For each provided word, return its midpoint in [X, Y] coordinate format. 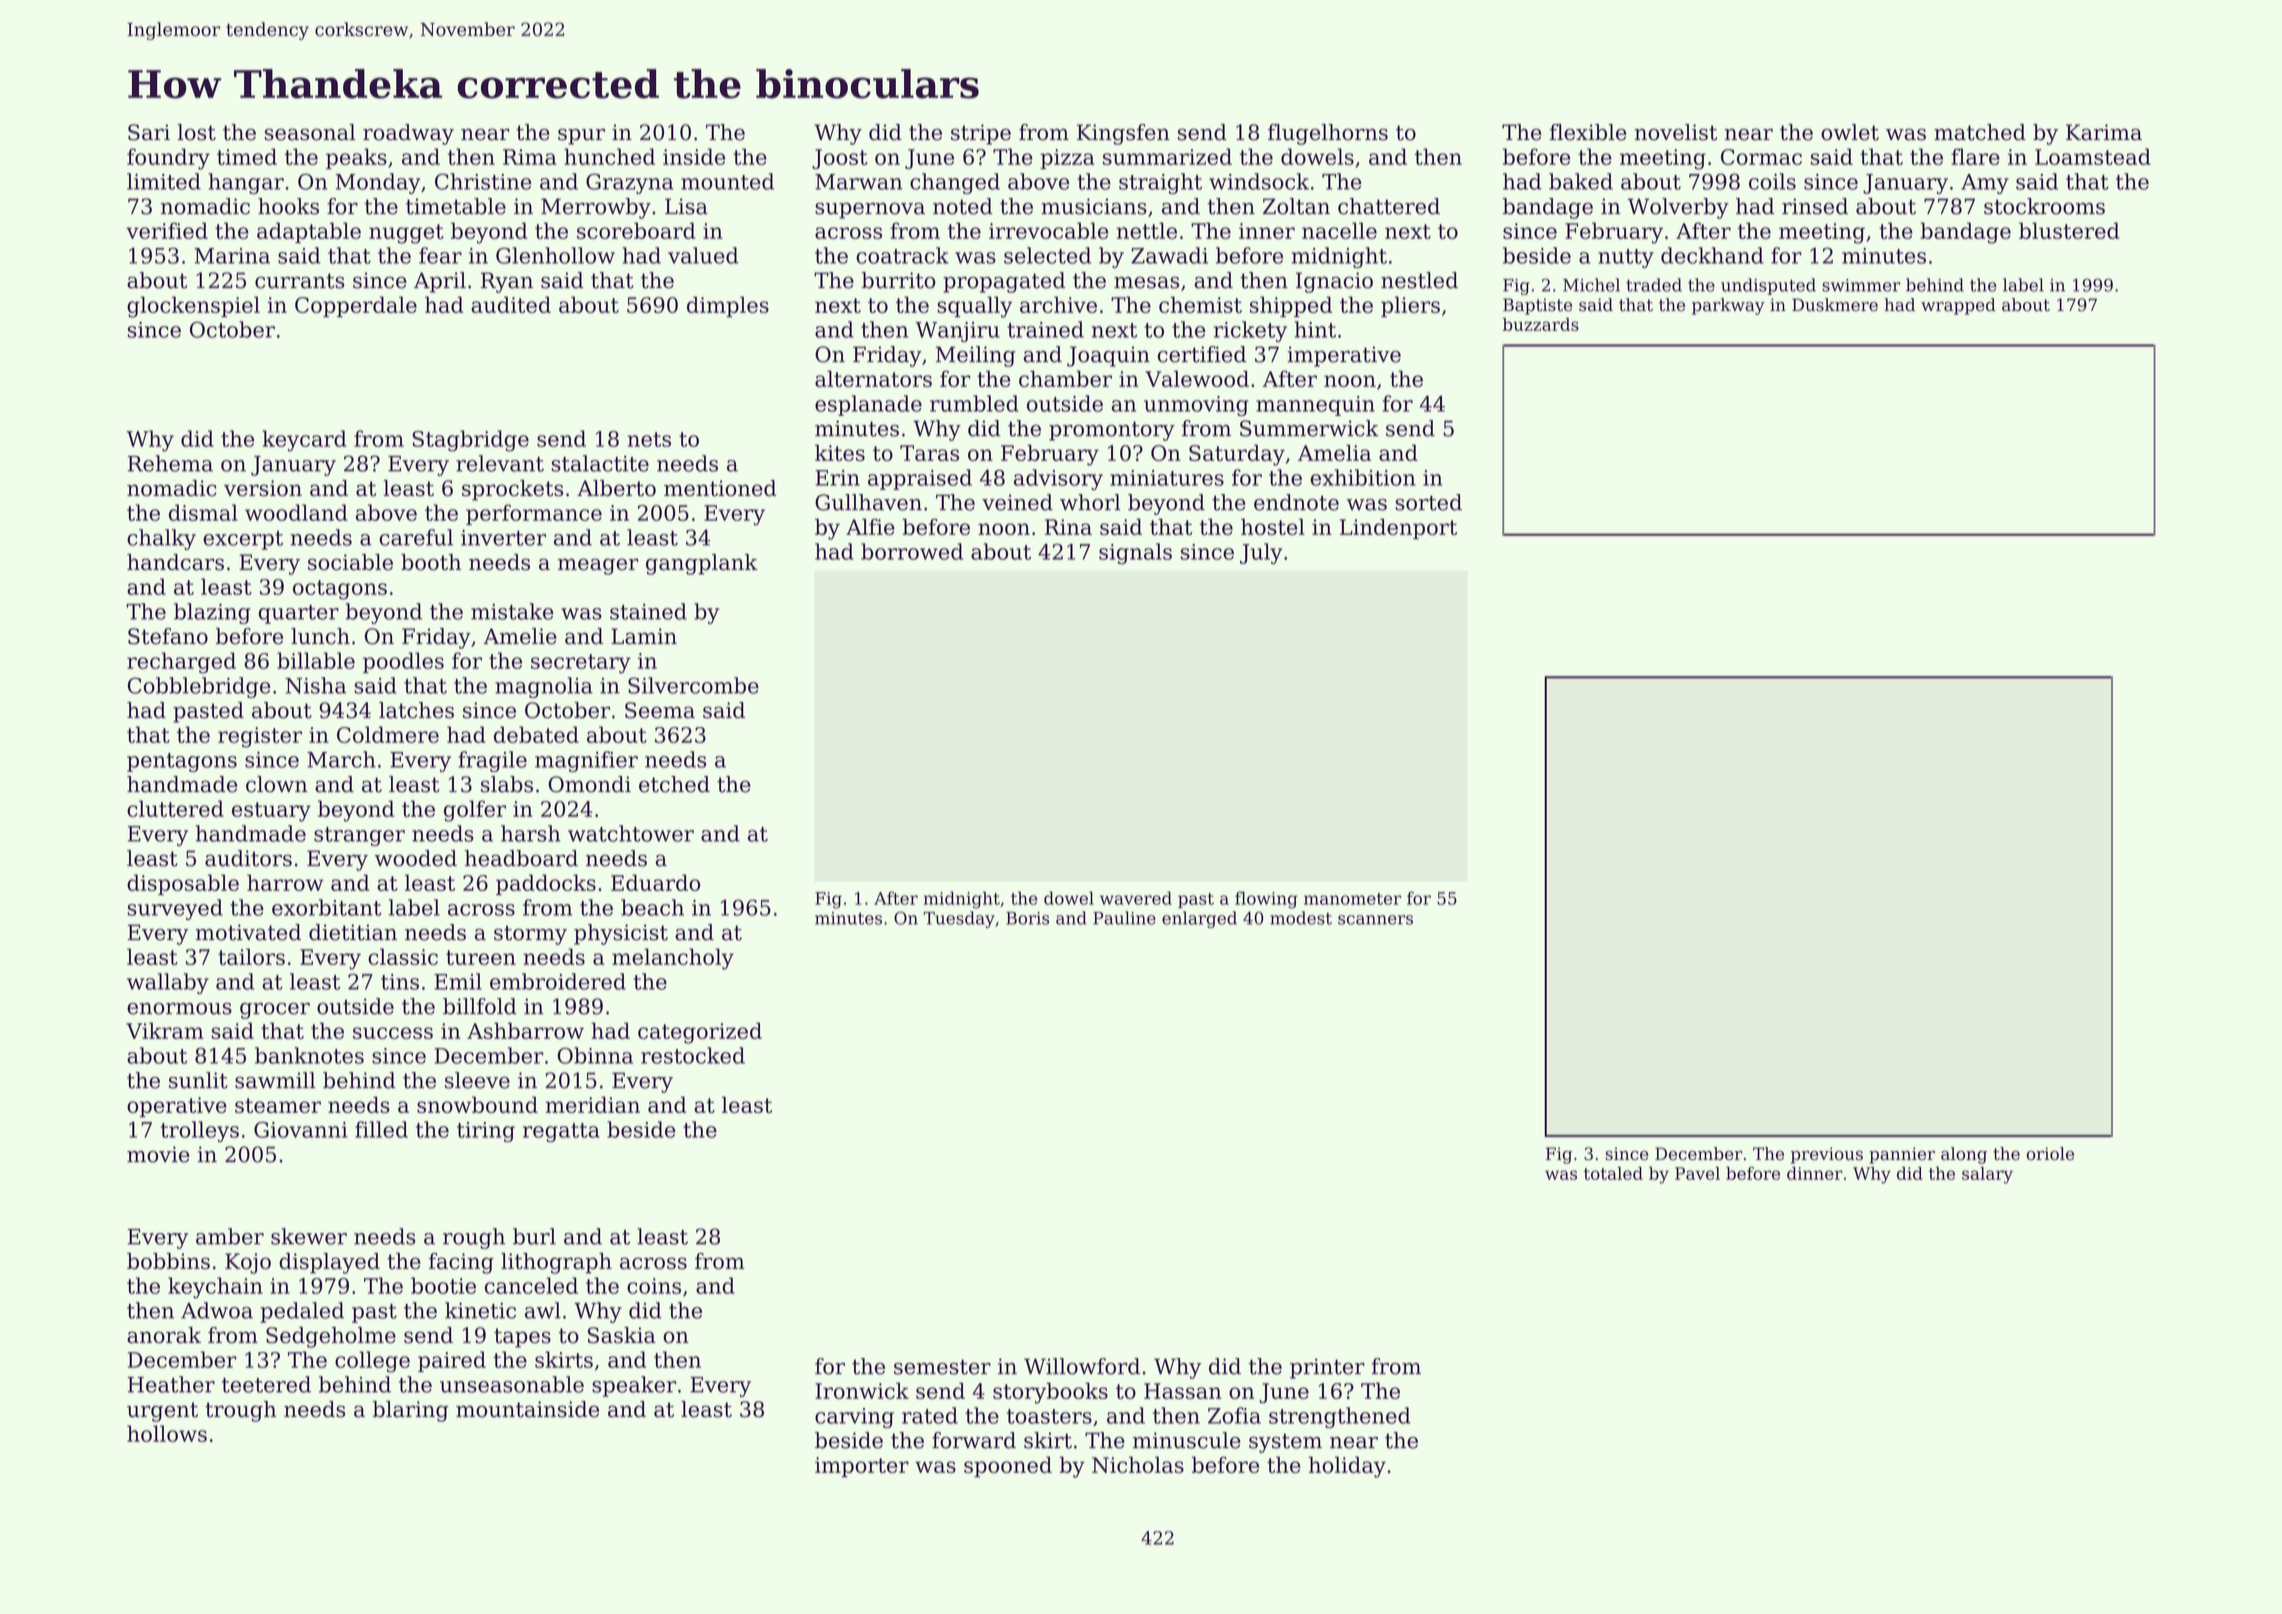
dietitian [353, 932]
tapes [522, 1338]
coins [654, 1286]
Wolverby [1678, 208]
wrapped [1958, 306]
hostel [1273, 526]
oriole [2050, 1154]
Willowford [1082, 1366]
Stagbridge [470, 441]
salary [1987, 1175]
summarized [1167, 156]
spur [581, 136]
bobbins [168, 1261]
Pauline [1124, 918]
